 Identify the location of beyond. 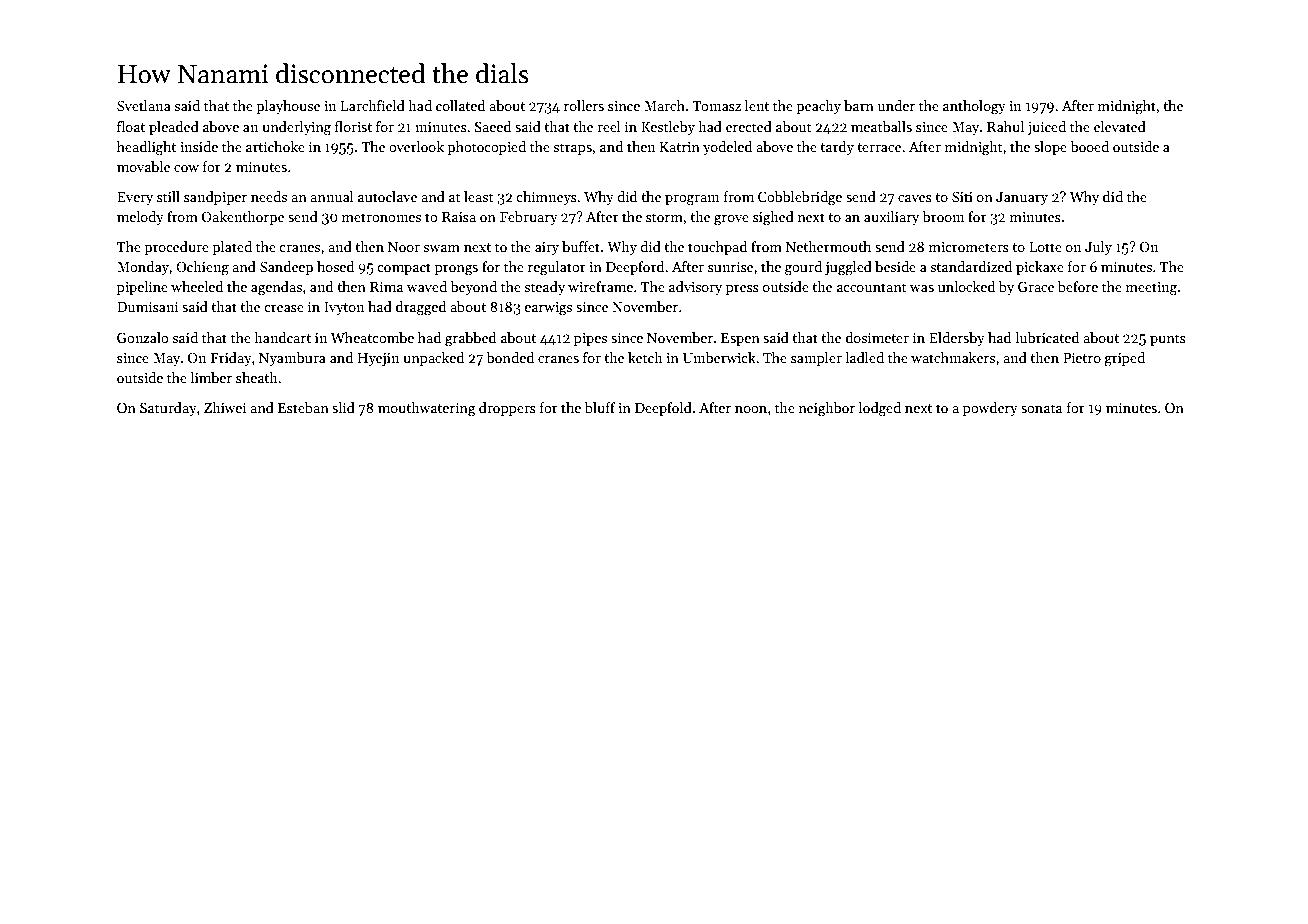
(473, 288).
